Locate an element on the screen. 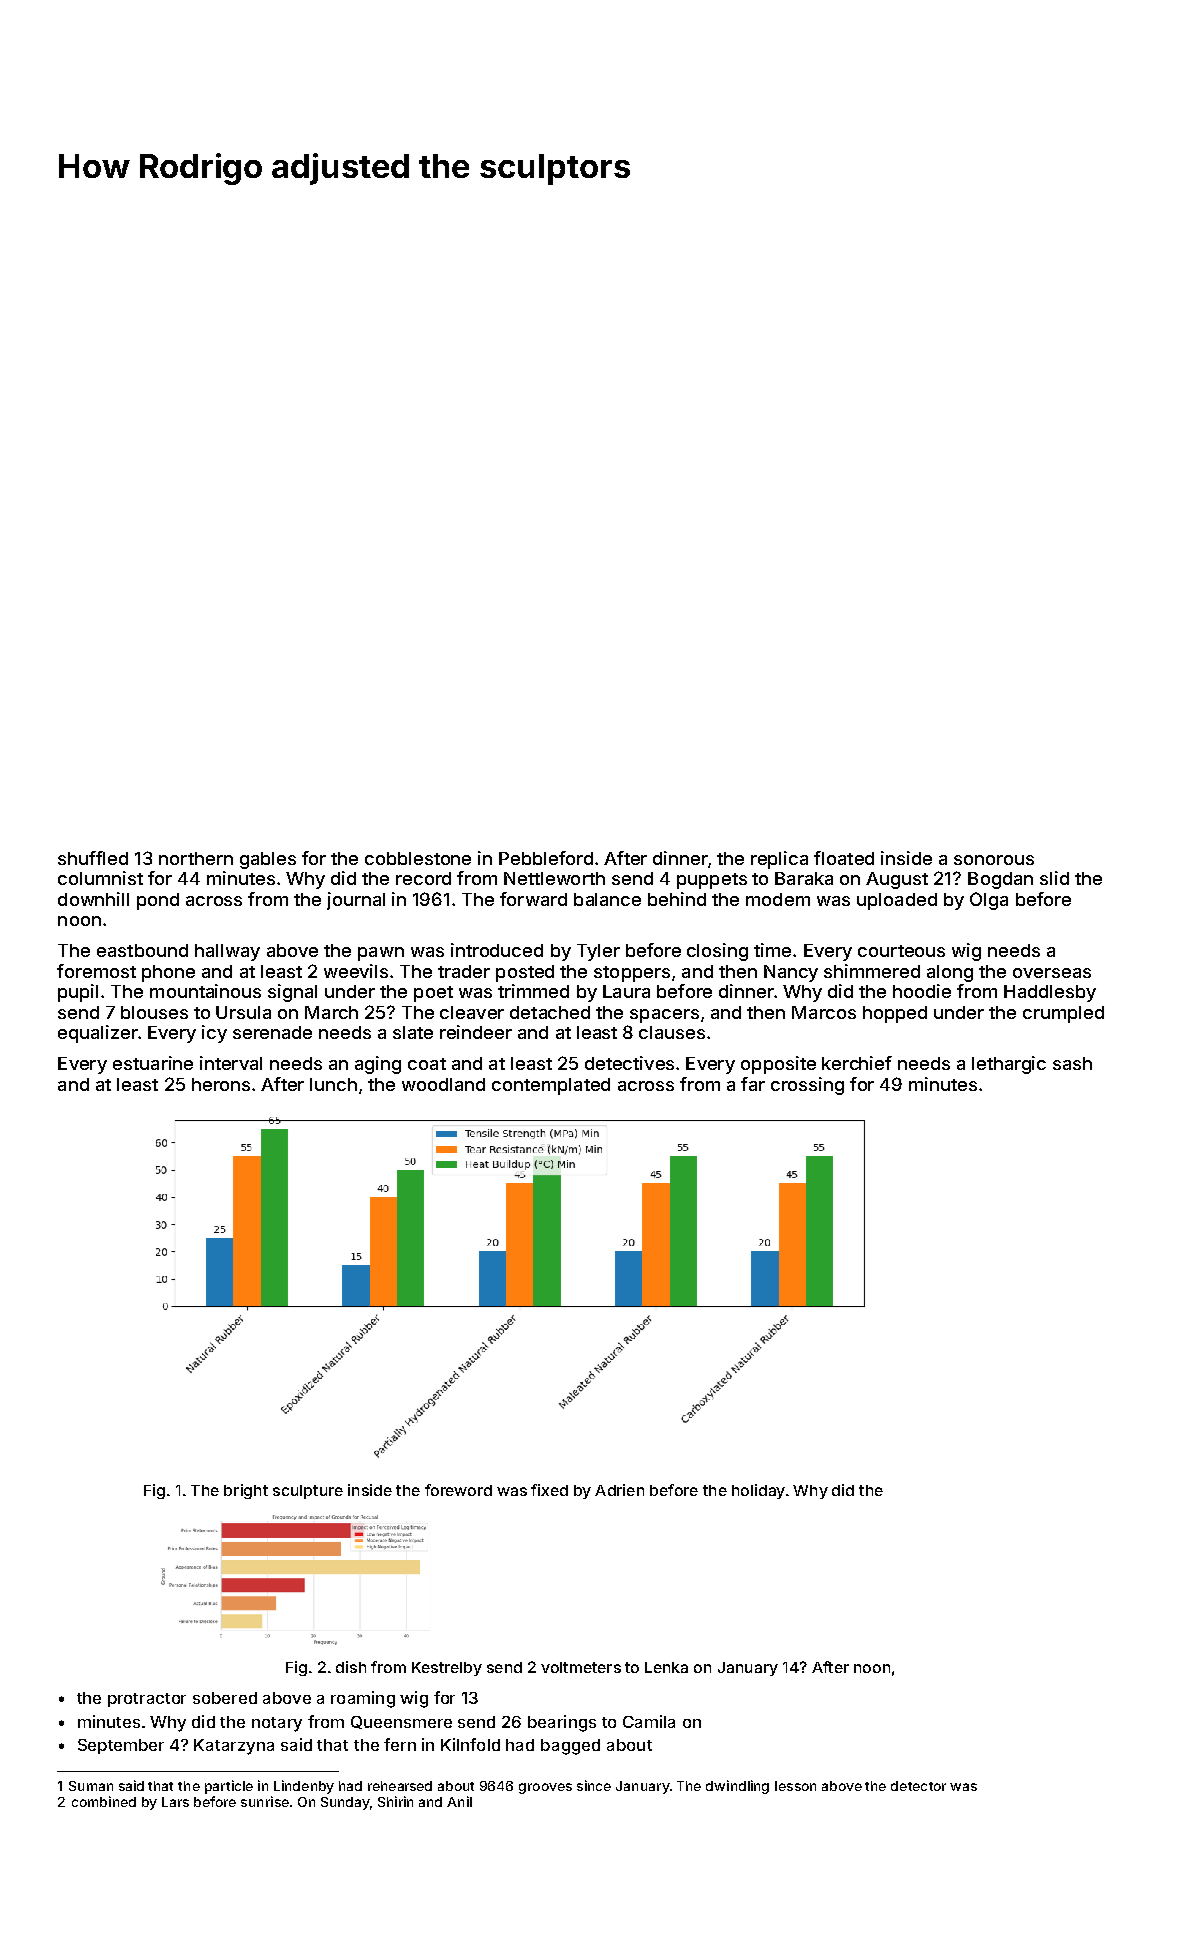 Image resolution: width=1181 pixels, height=1945 pixels. detector is located at coordinates (918, 1786).
